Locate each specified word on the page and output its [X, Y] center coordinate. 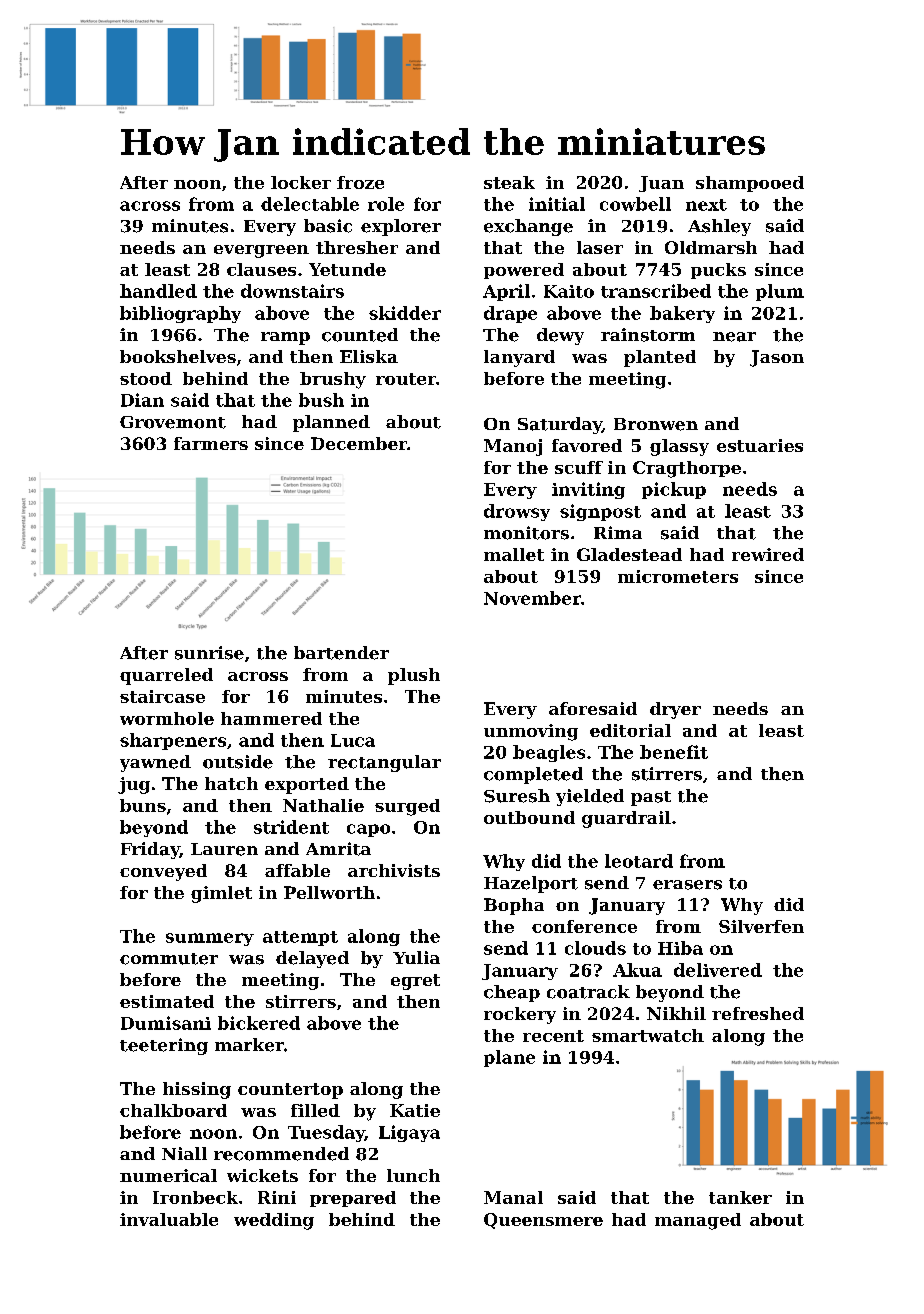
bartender [341, 653]
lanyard [519, 358]
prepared [353, 1199]
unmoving [531, 732]
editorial [630, 730]
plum [780, 292]
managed [698, 1221]
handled [158, 291]
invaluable [169, 1219]
